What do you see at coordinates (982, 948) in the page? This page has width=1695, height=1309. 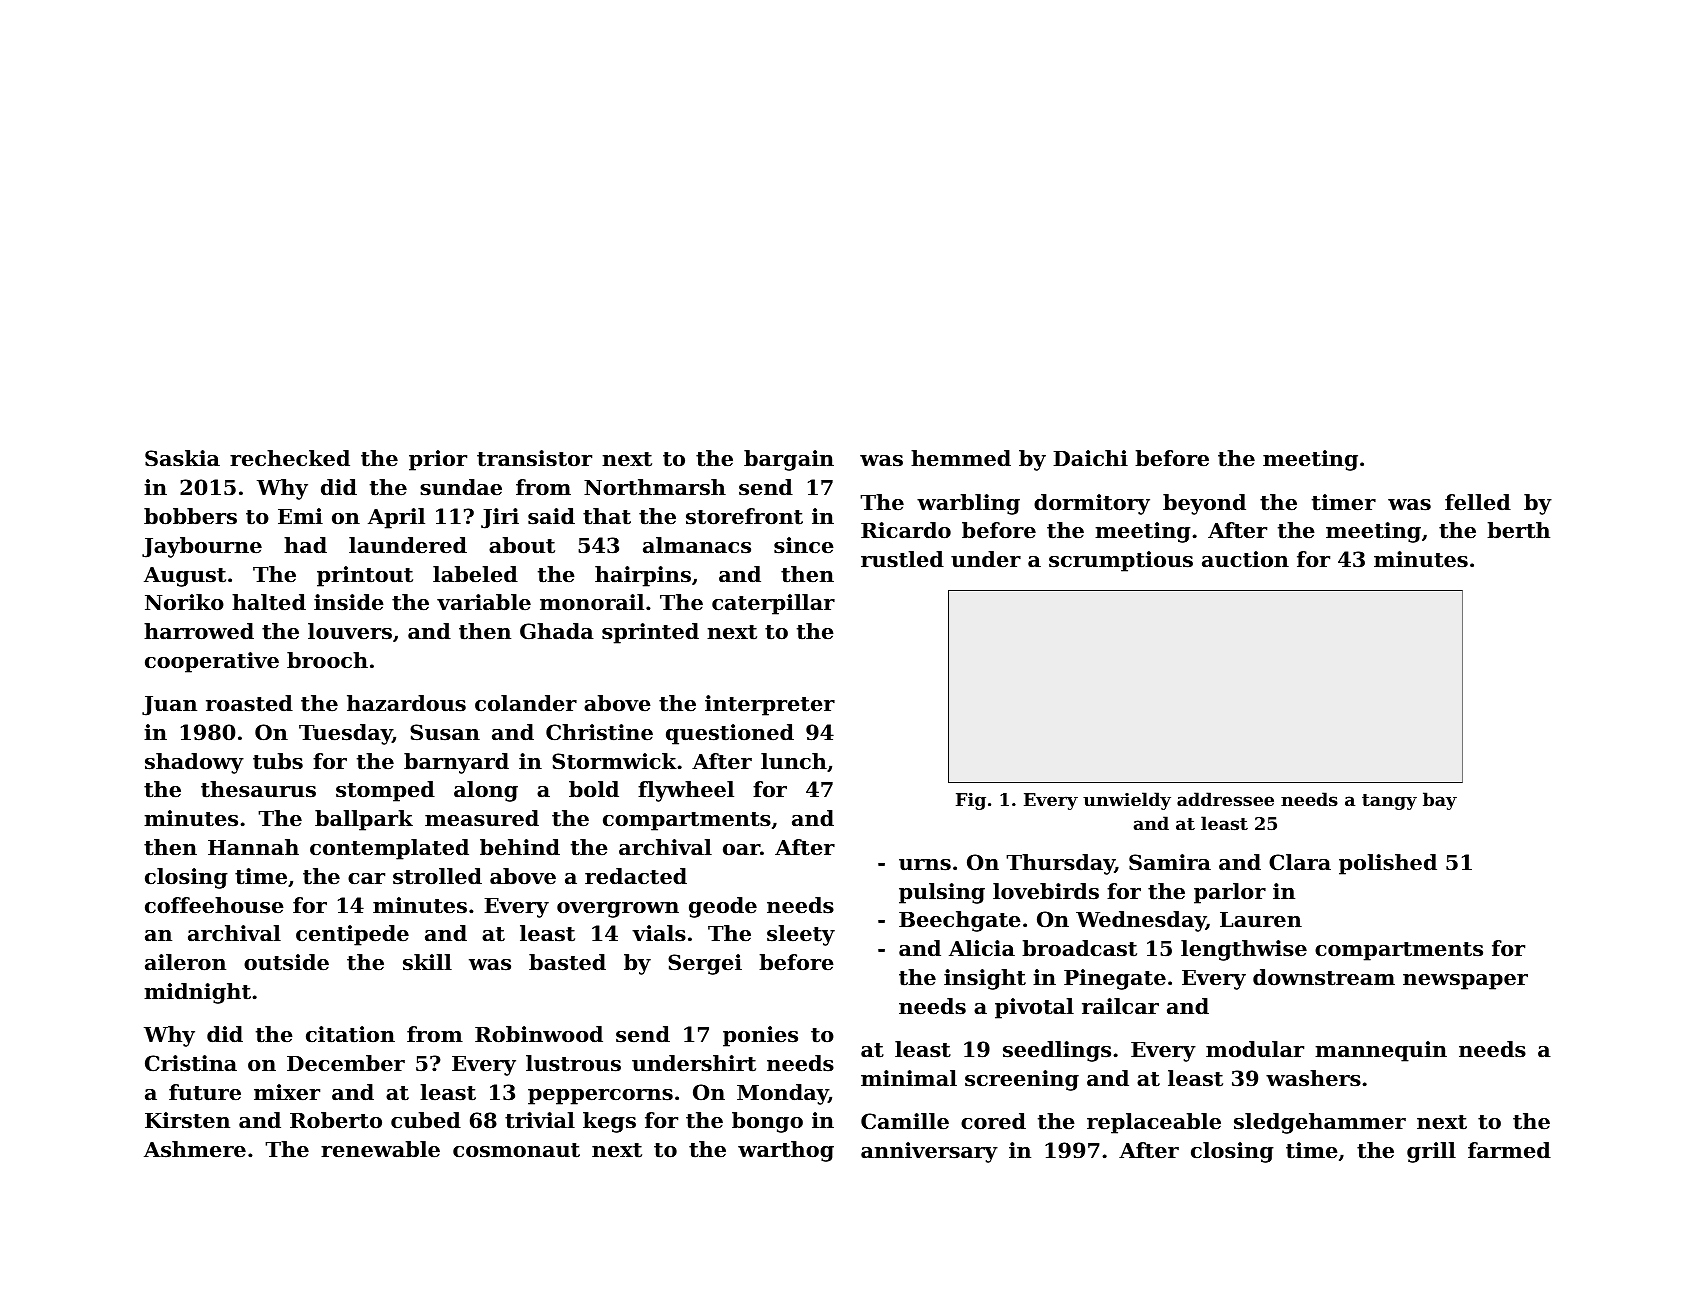 I see `Alicia` at bounding box center [982, 948].
